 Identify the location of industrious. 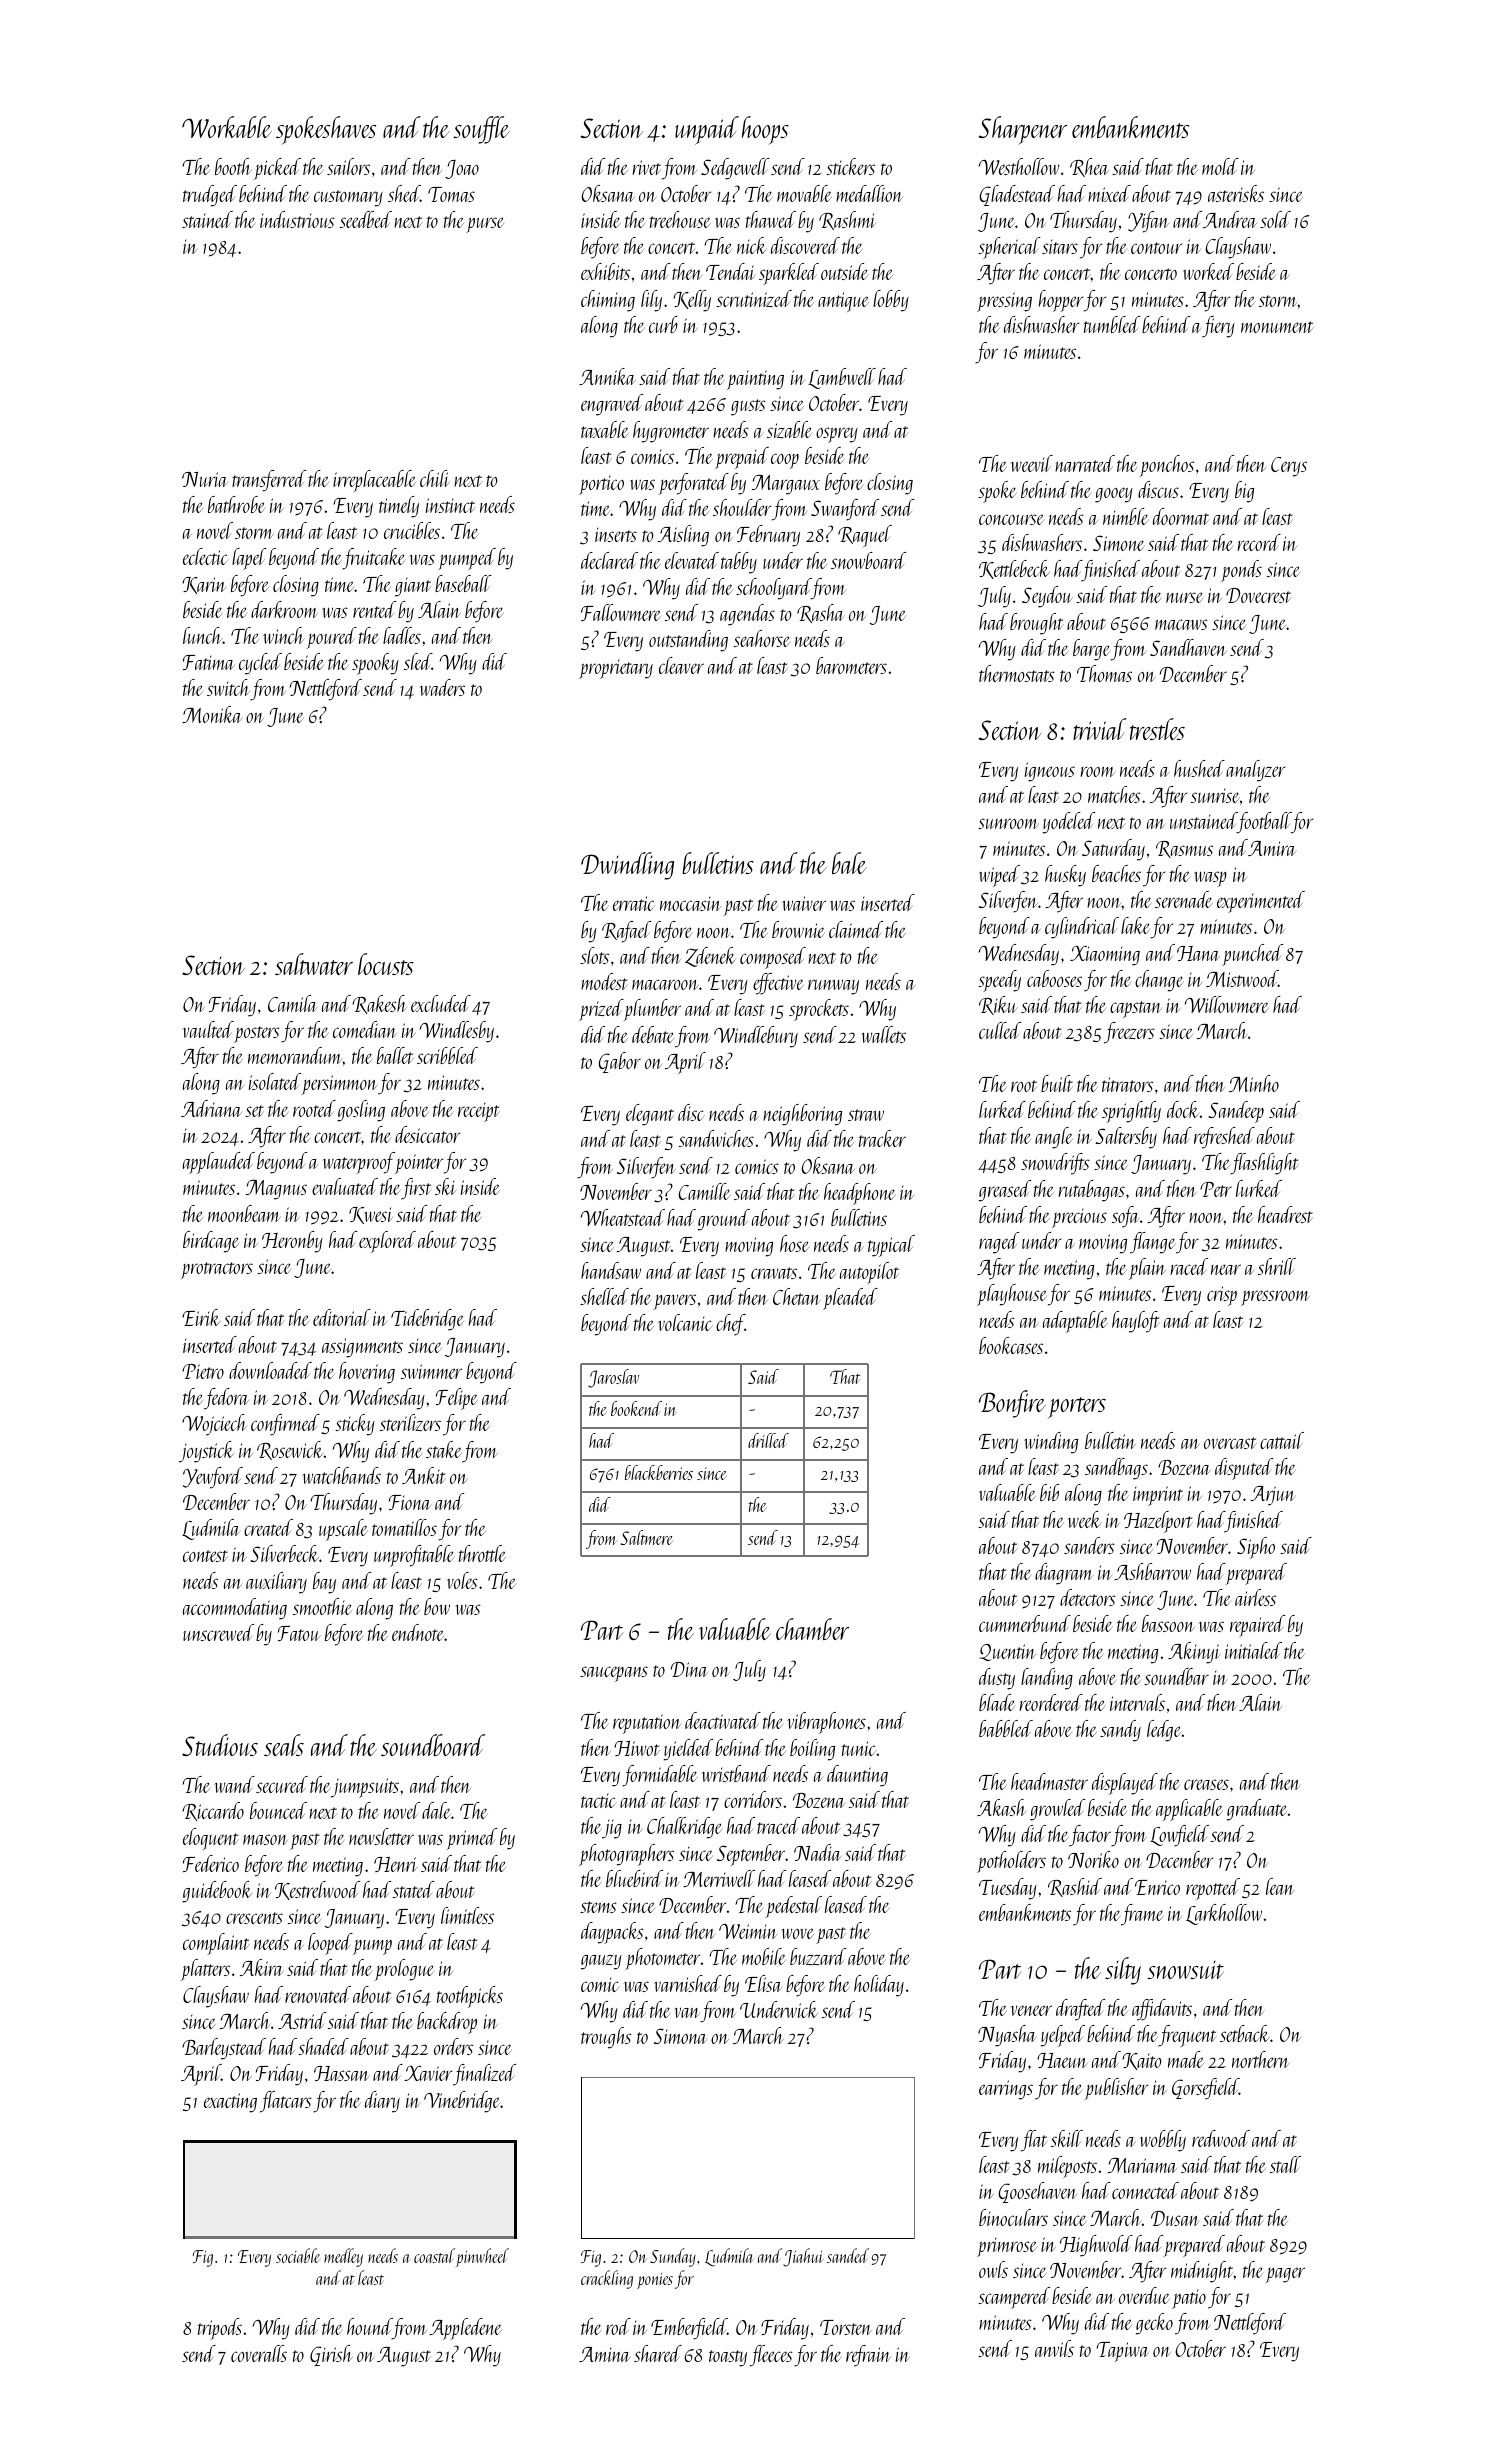
(297, 219).
